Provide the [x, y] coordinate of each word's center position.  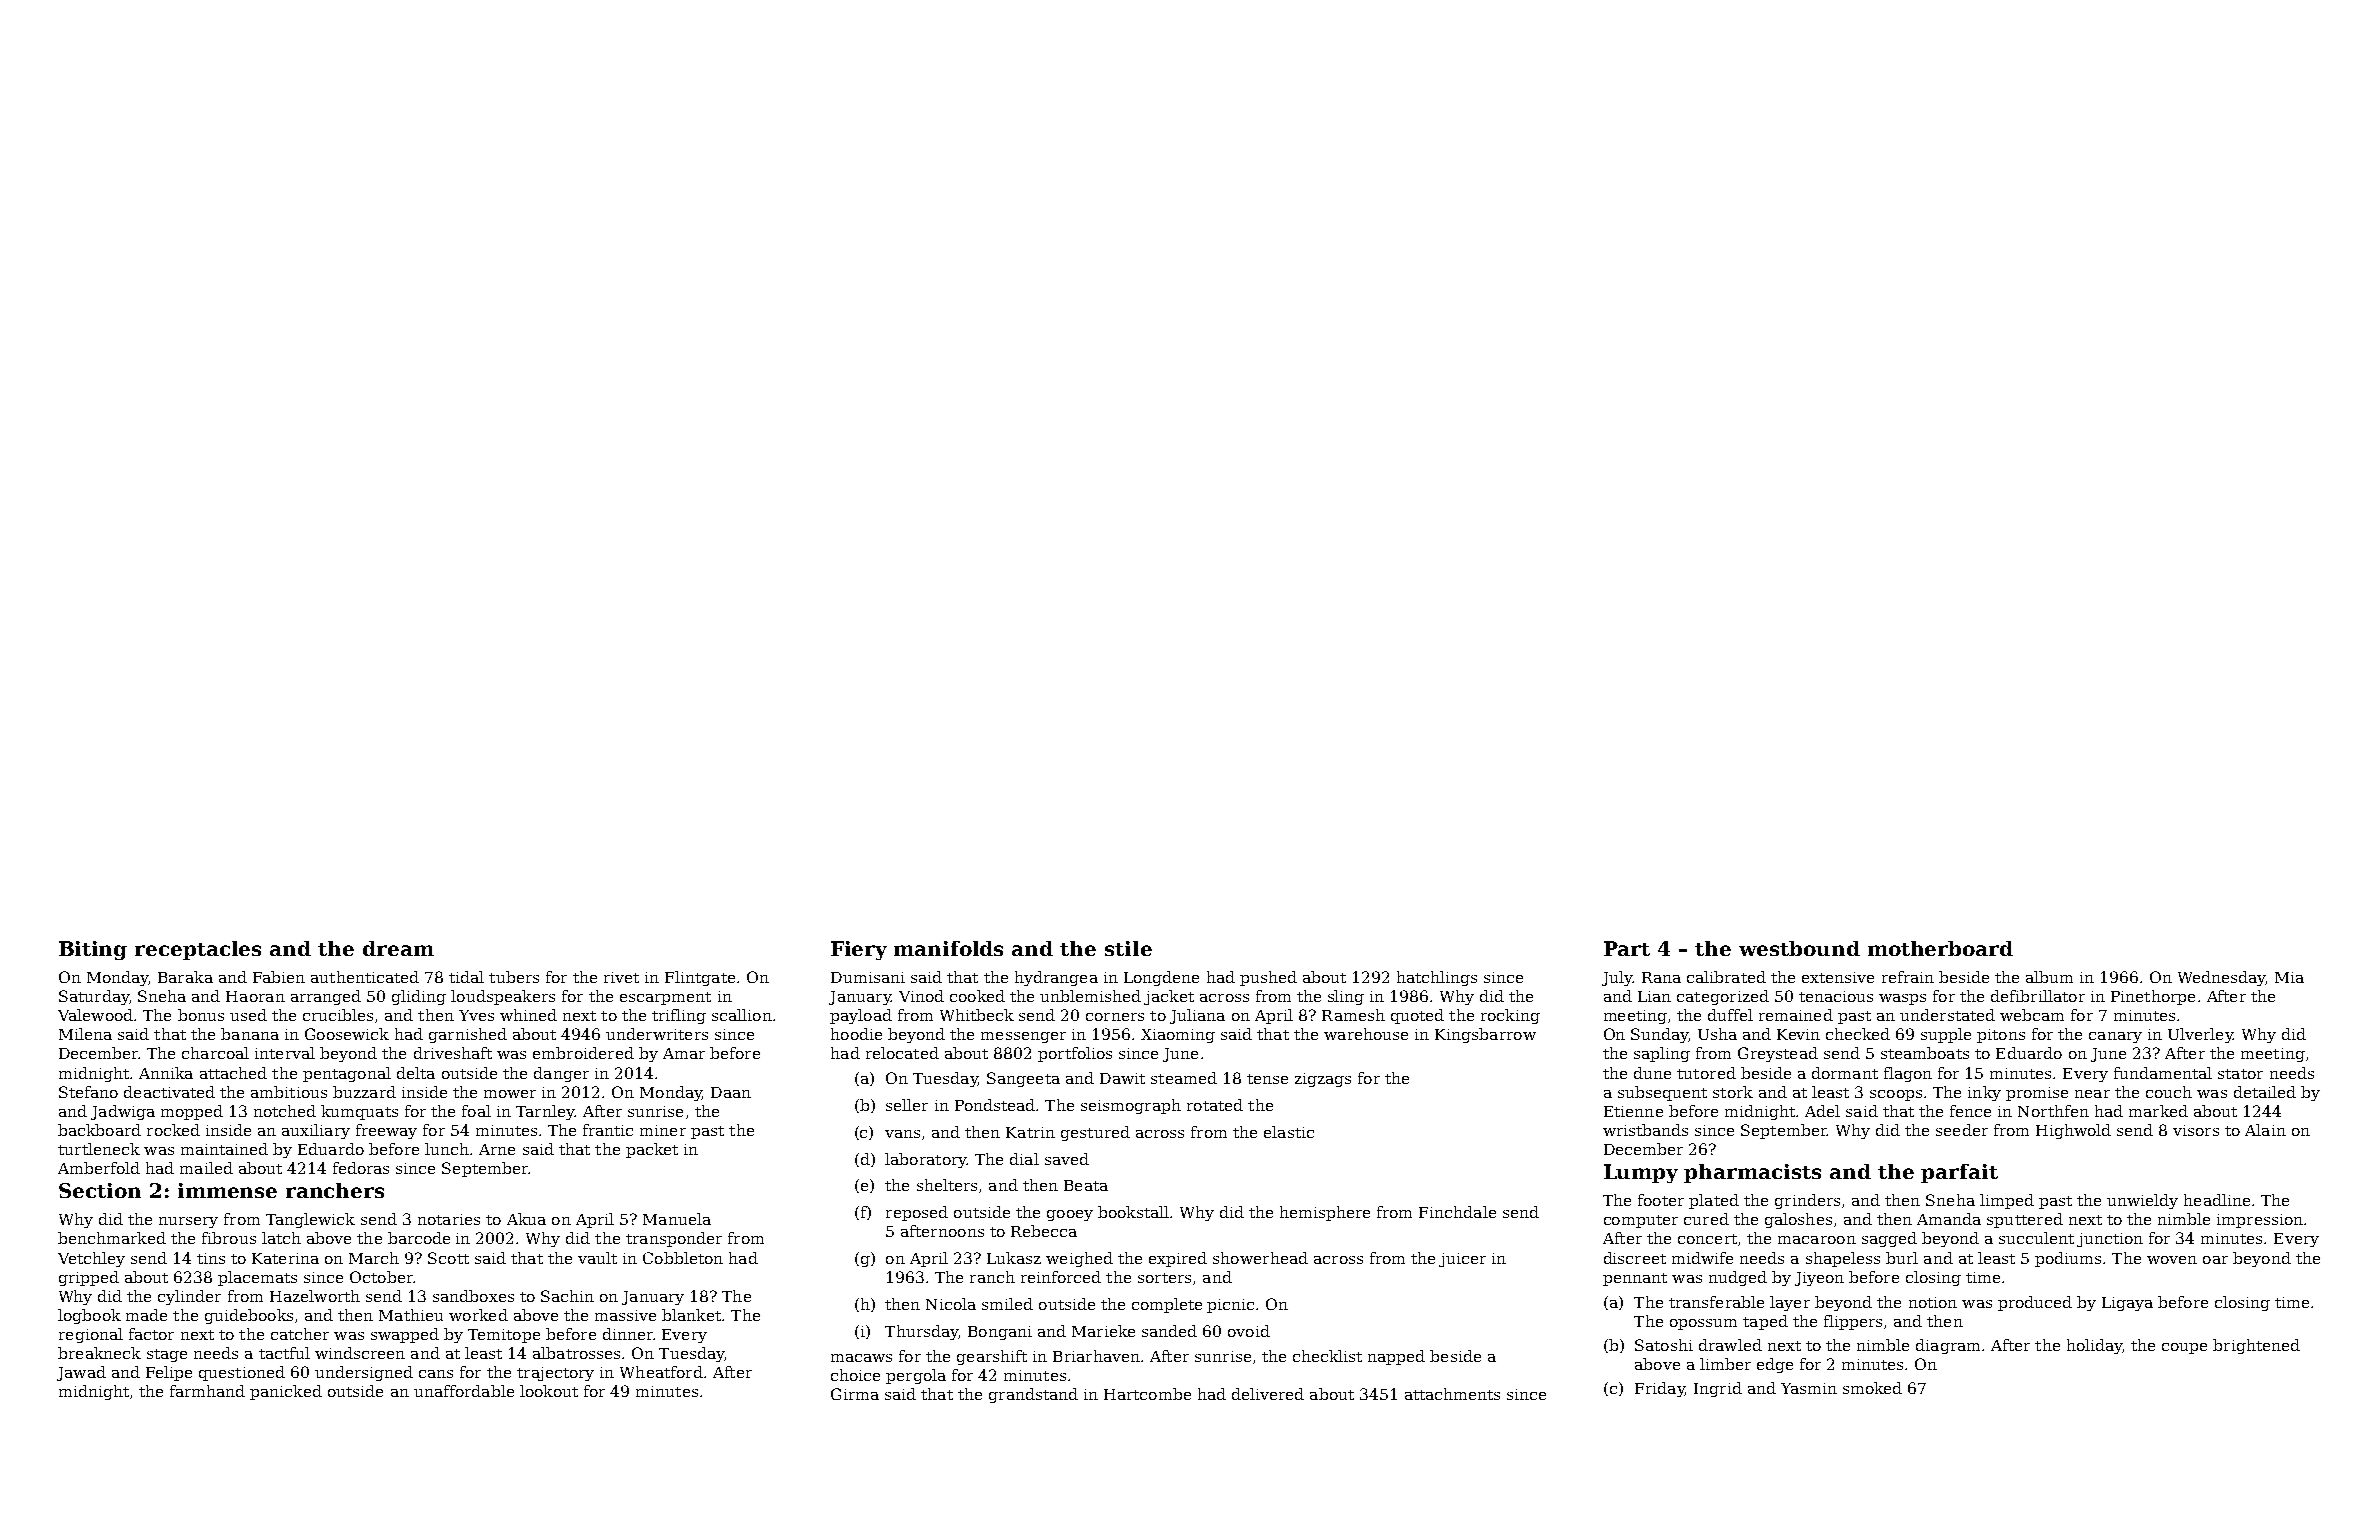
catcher [300, 1334]
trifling [679, 1016]
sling [1346, 997]
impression [2260, 1221]
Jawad [81, 1373]
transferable [1716, 1302]
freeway [386, 1131]
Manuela [677, 1219]
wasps [1902, 999]
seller [907, 1105]
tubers [514, 977]
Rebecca [1044, 1231]
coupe [2184, 1348]
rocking [1510, 1016]
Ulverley [2200, 1035]
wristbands [1645, 1130]
